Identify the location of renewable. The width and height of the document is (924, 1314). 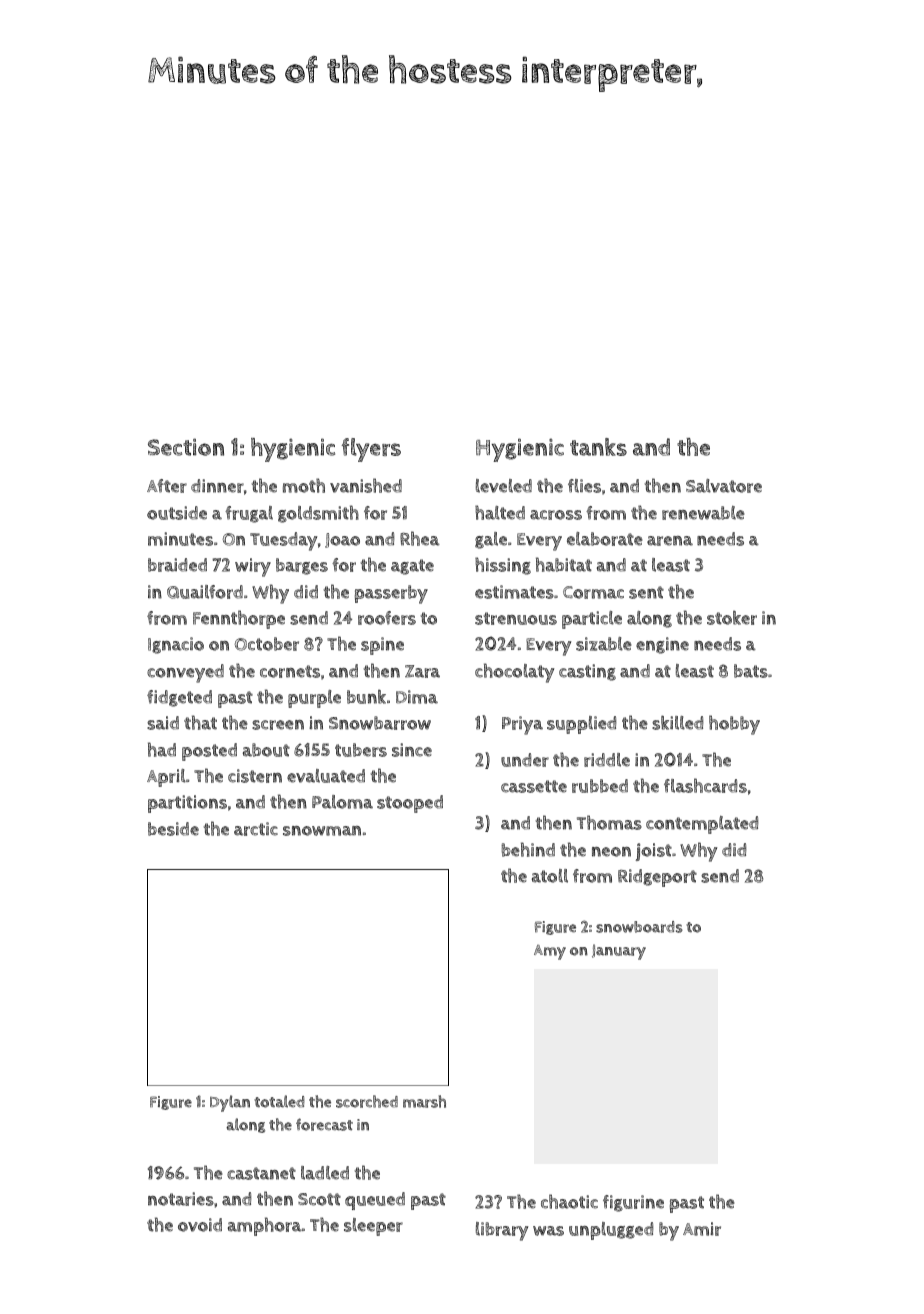
(703, 513).
